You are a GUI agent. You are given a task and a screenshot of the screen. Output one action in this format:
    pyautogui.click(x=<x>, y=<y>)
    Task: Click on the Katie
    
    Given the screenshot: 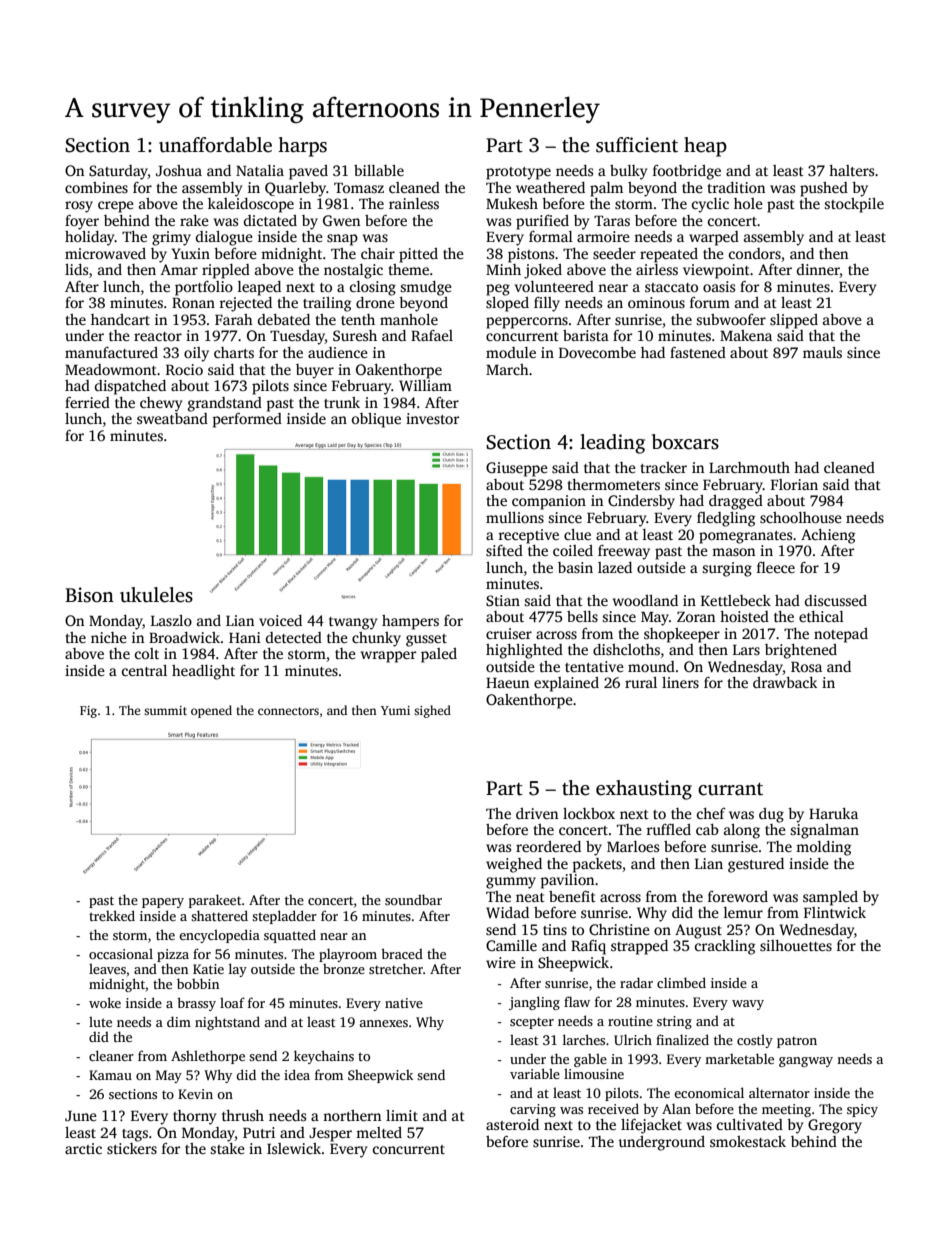 What is the action you would take?
    pyautogui.click(x=208, y=969)
